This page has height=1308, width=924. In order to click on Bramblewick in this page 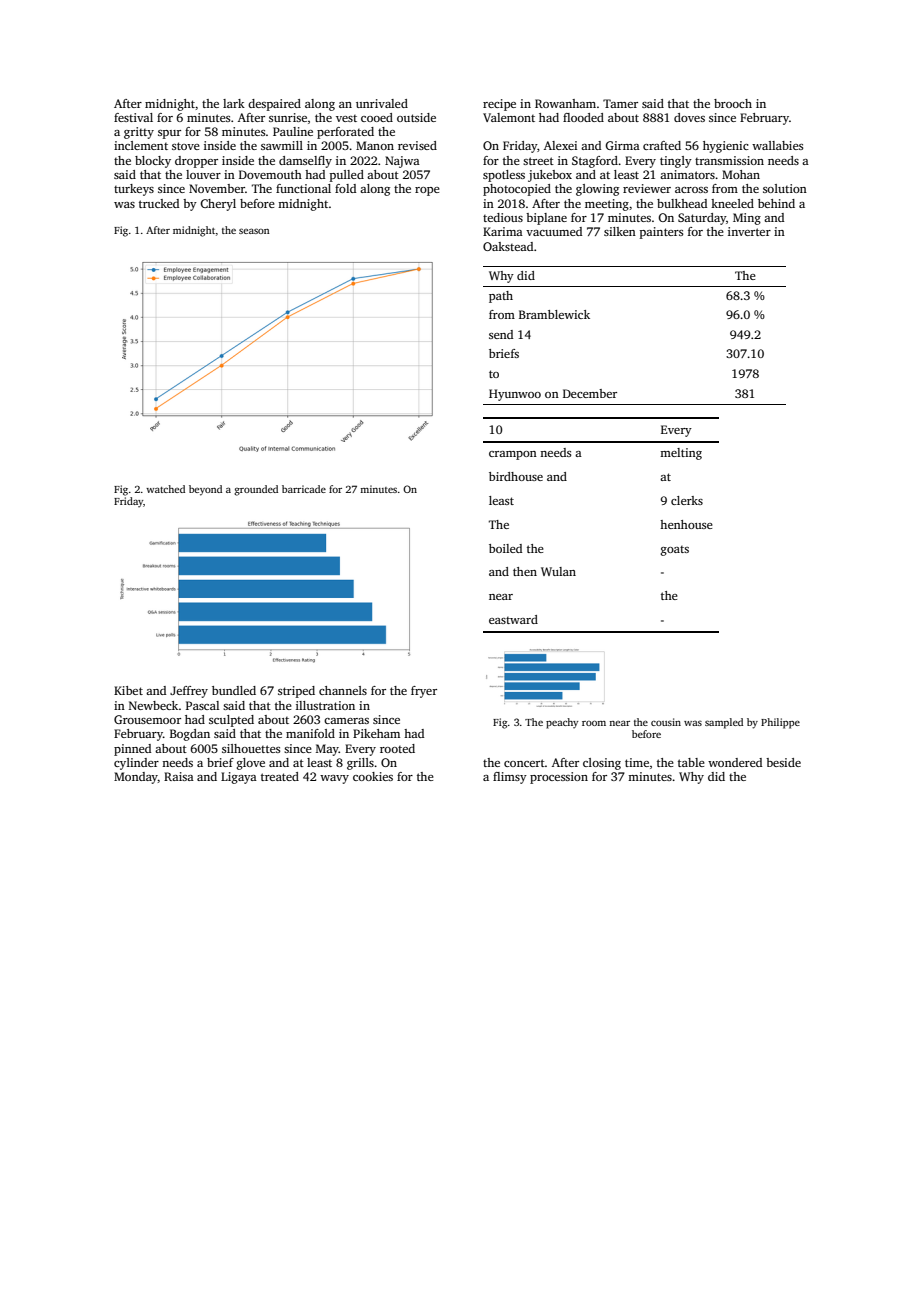, I will do `click(554, 314)`.
